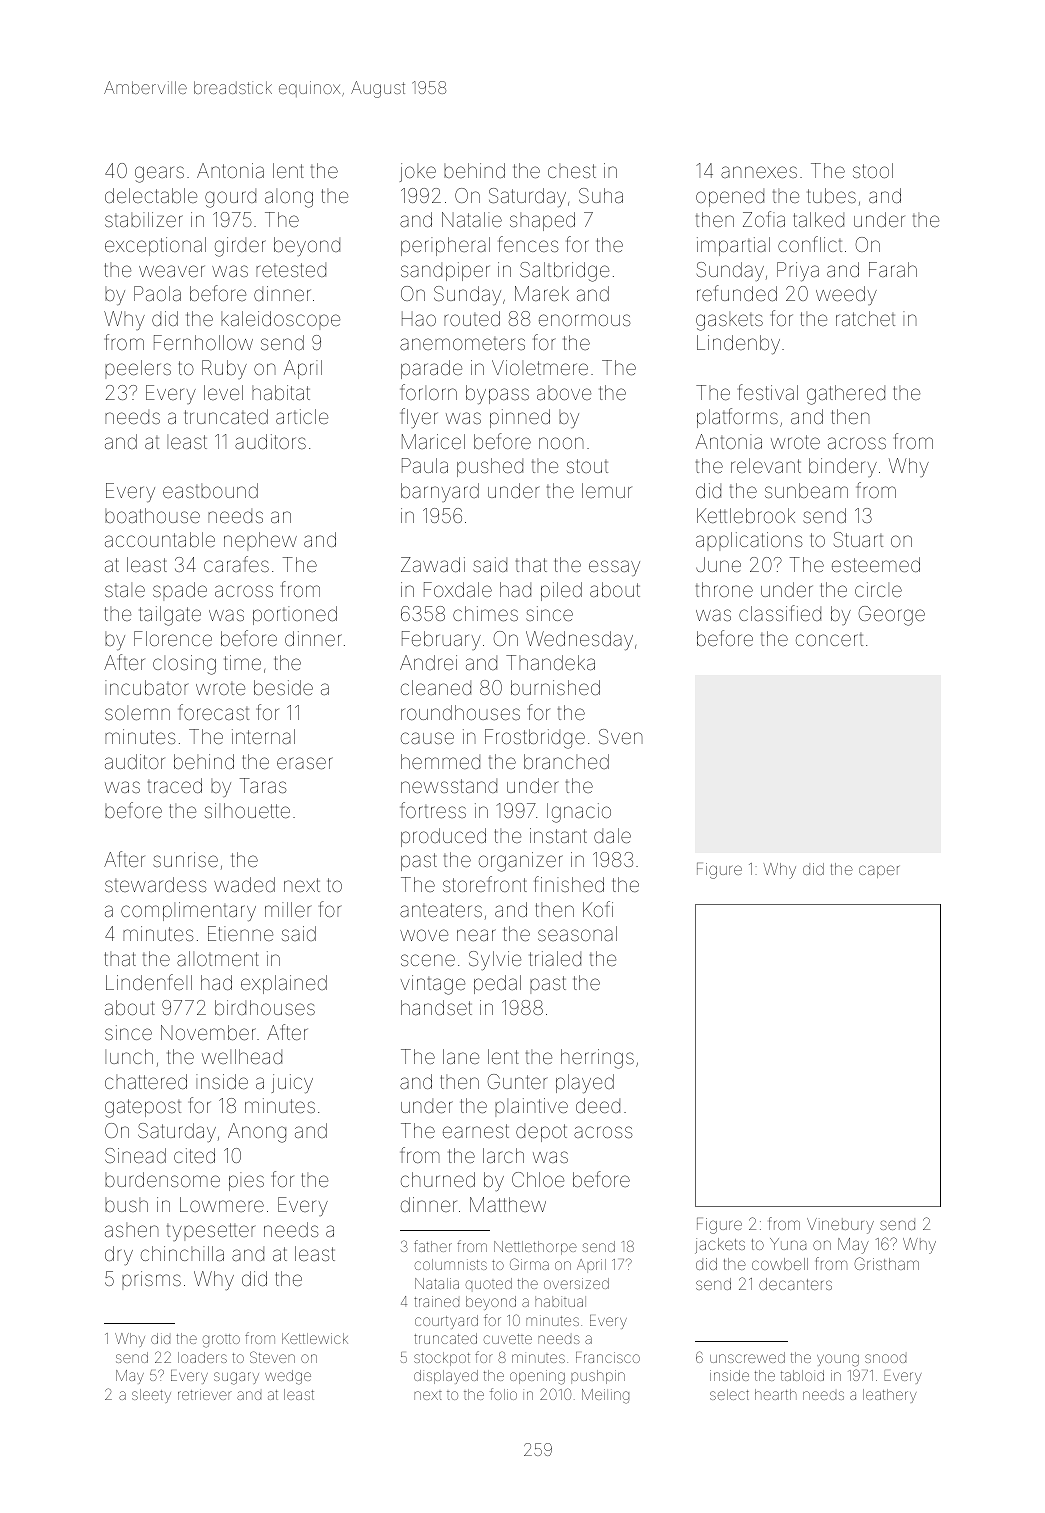  Describe the element at coordinates (879, 871) in the screenshot. I see `caper` at that location.
